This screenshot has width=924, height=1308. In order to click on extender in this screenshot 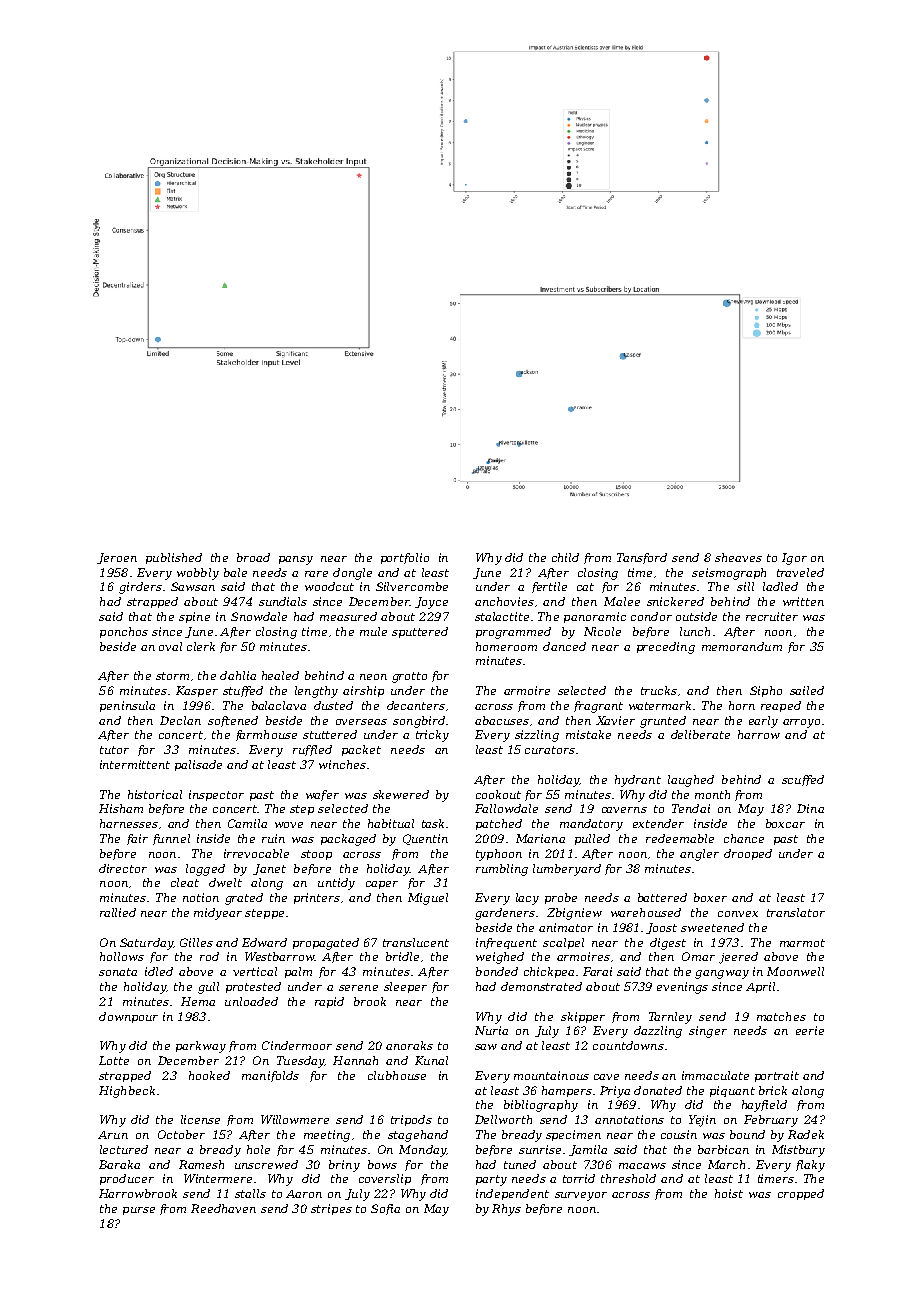, I will do `click(658, 823)`.
